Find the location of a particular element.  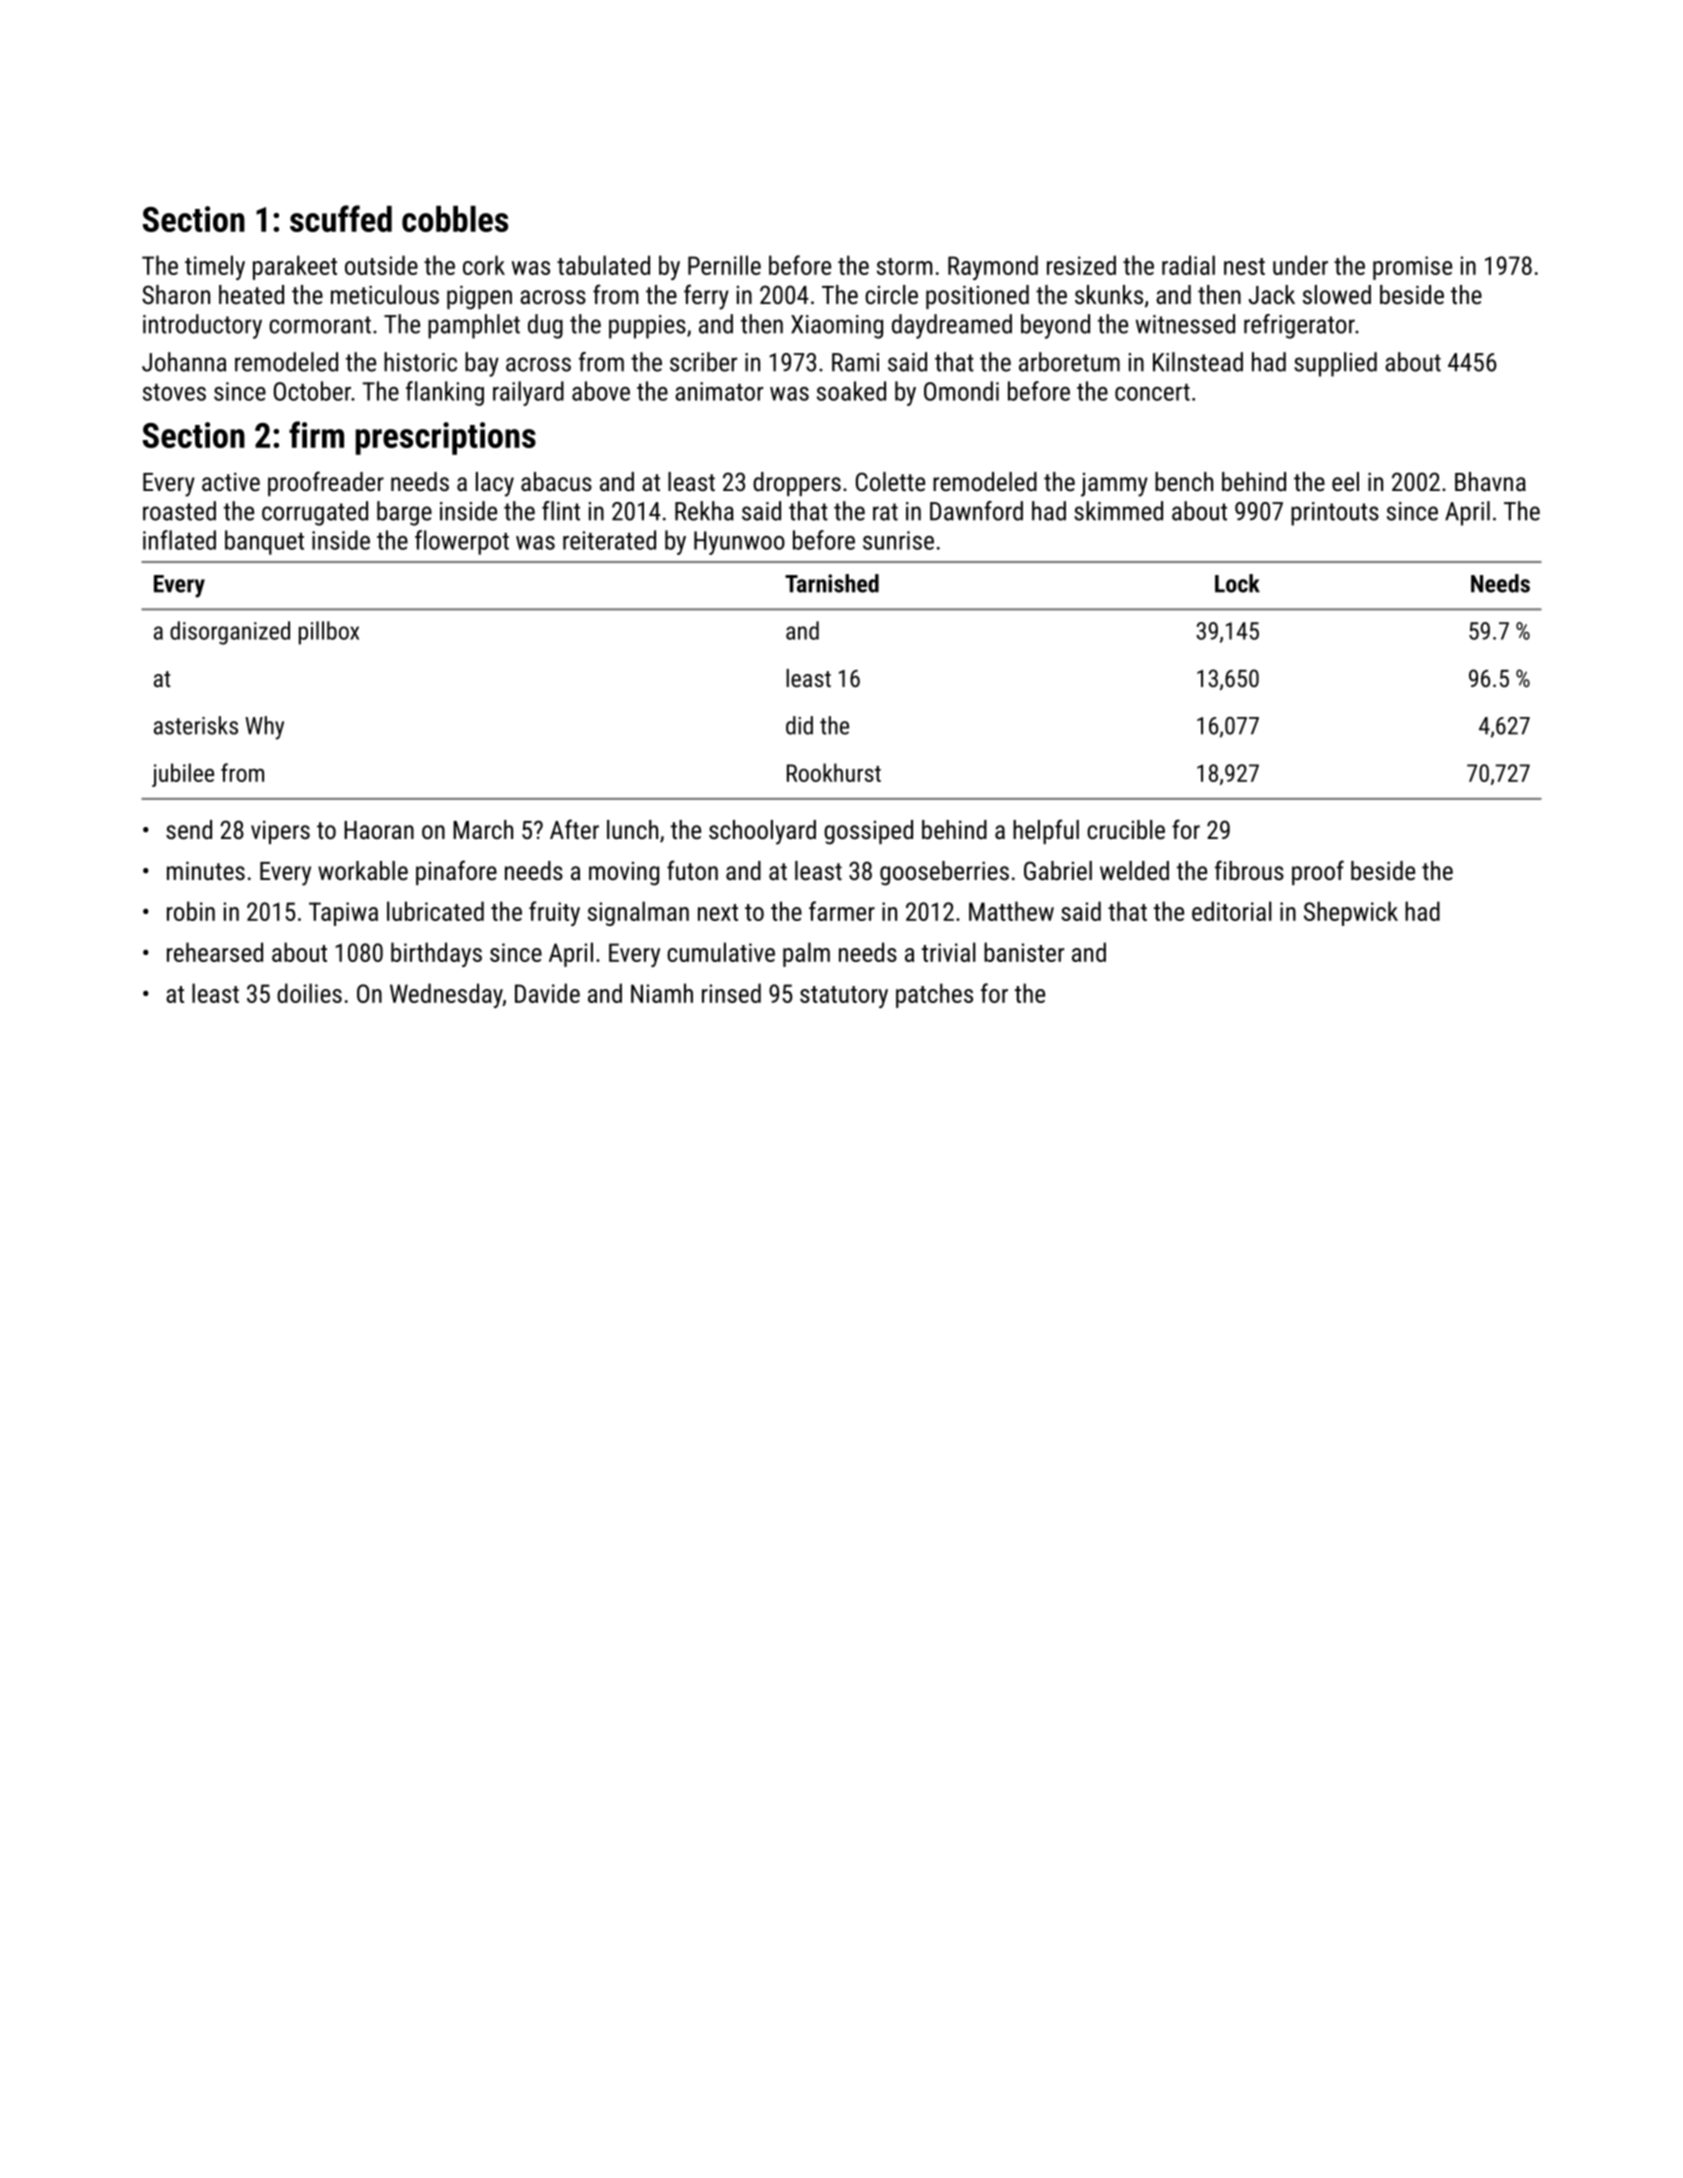

lunch is located at coordinates (632, 829).
